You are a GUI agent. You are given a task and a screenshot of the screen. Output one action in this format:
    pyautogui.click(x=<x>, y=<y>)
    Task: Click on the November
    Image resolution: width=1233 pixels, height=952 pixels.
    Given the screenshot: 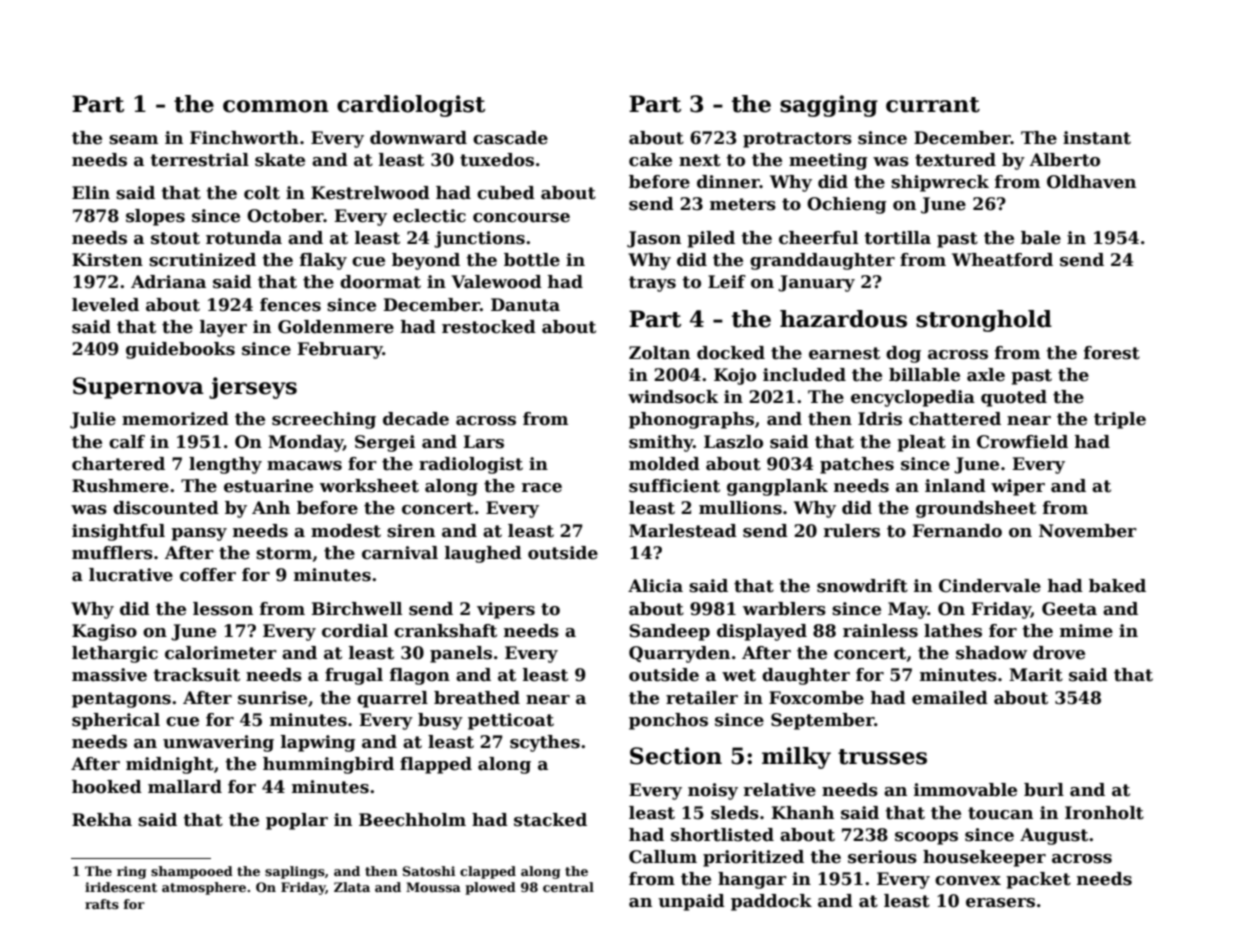 What is the action you would take?
    pyautogui.click(x=1088, y=531)
